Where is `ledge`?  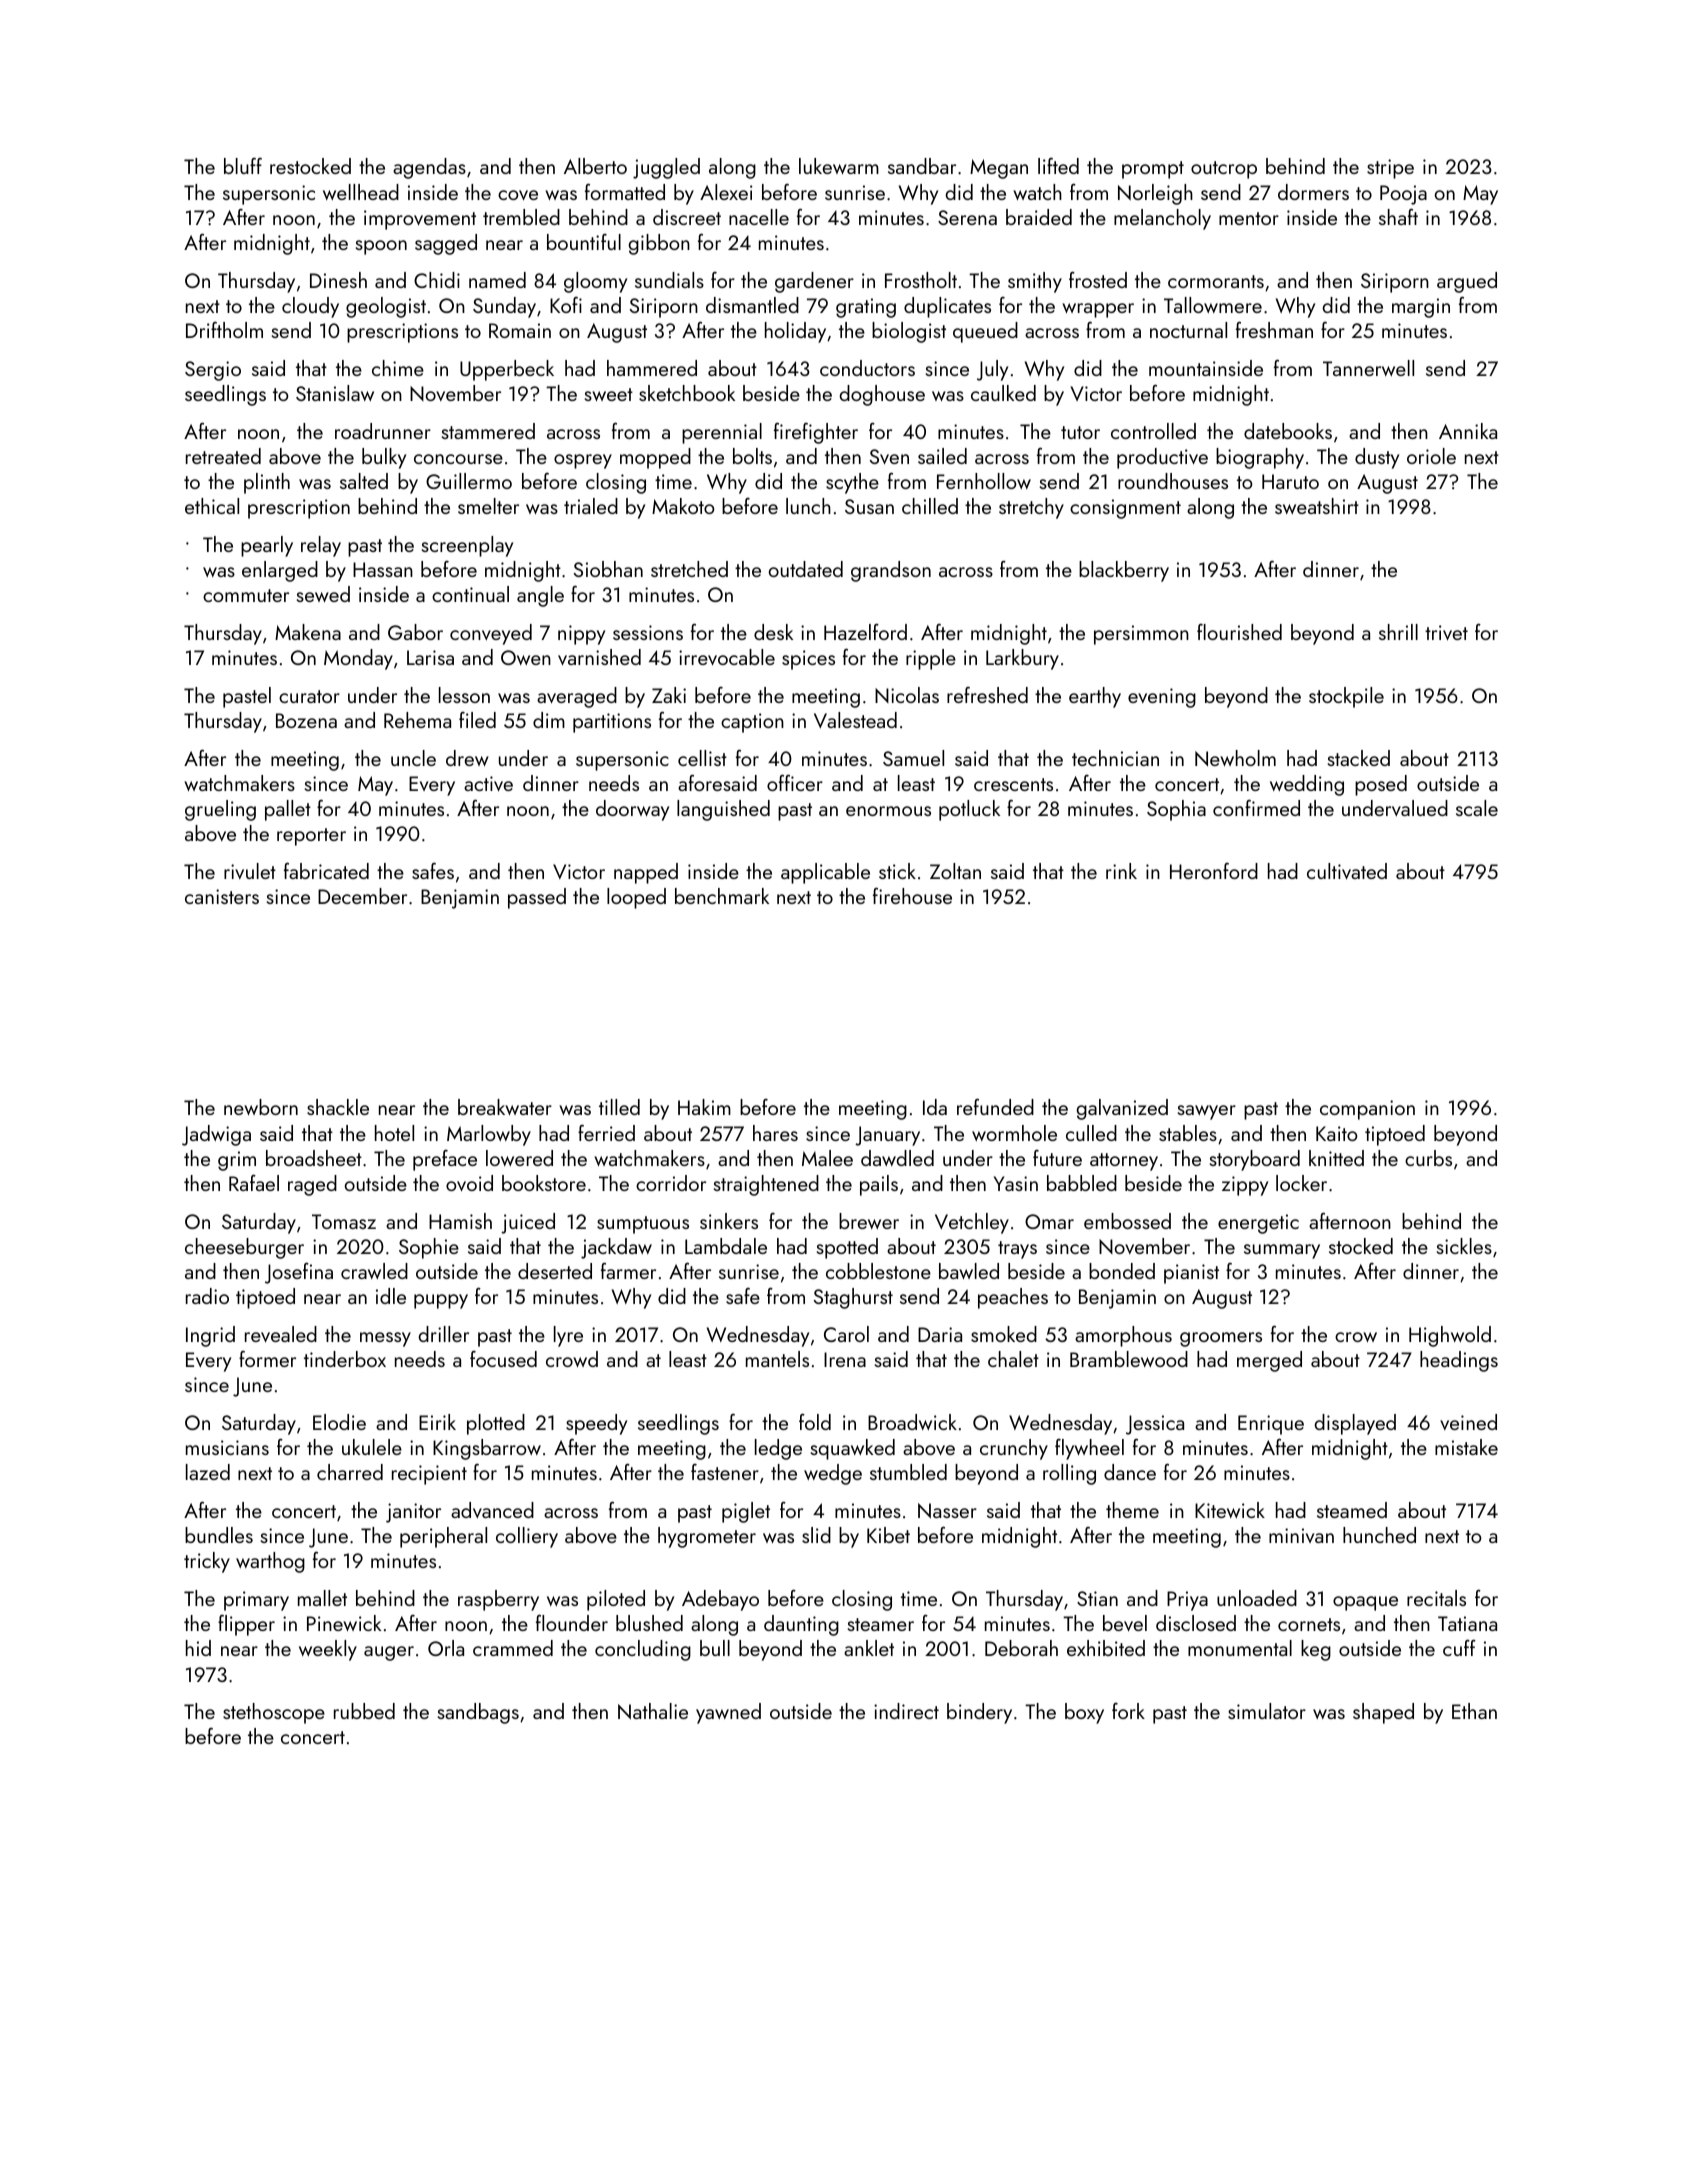 ledge is located at coordinates (778, 1449).
